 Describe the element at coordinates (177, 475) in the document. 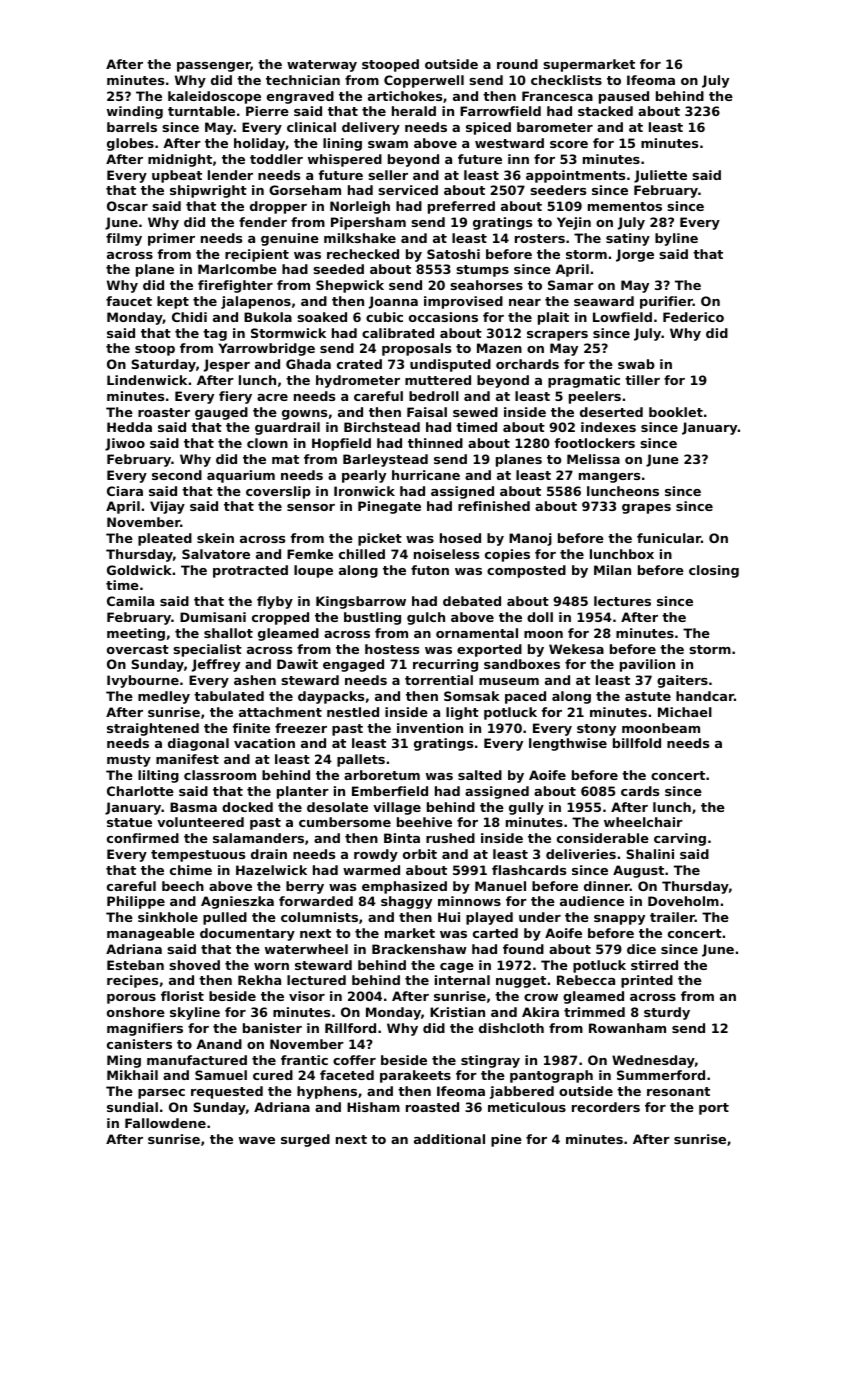

I see `second` at that location.
